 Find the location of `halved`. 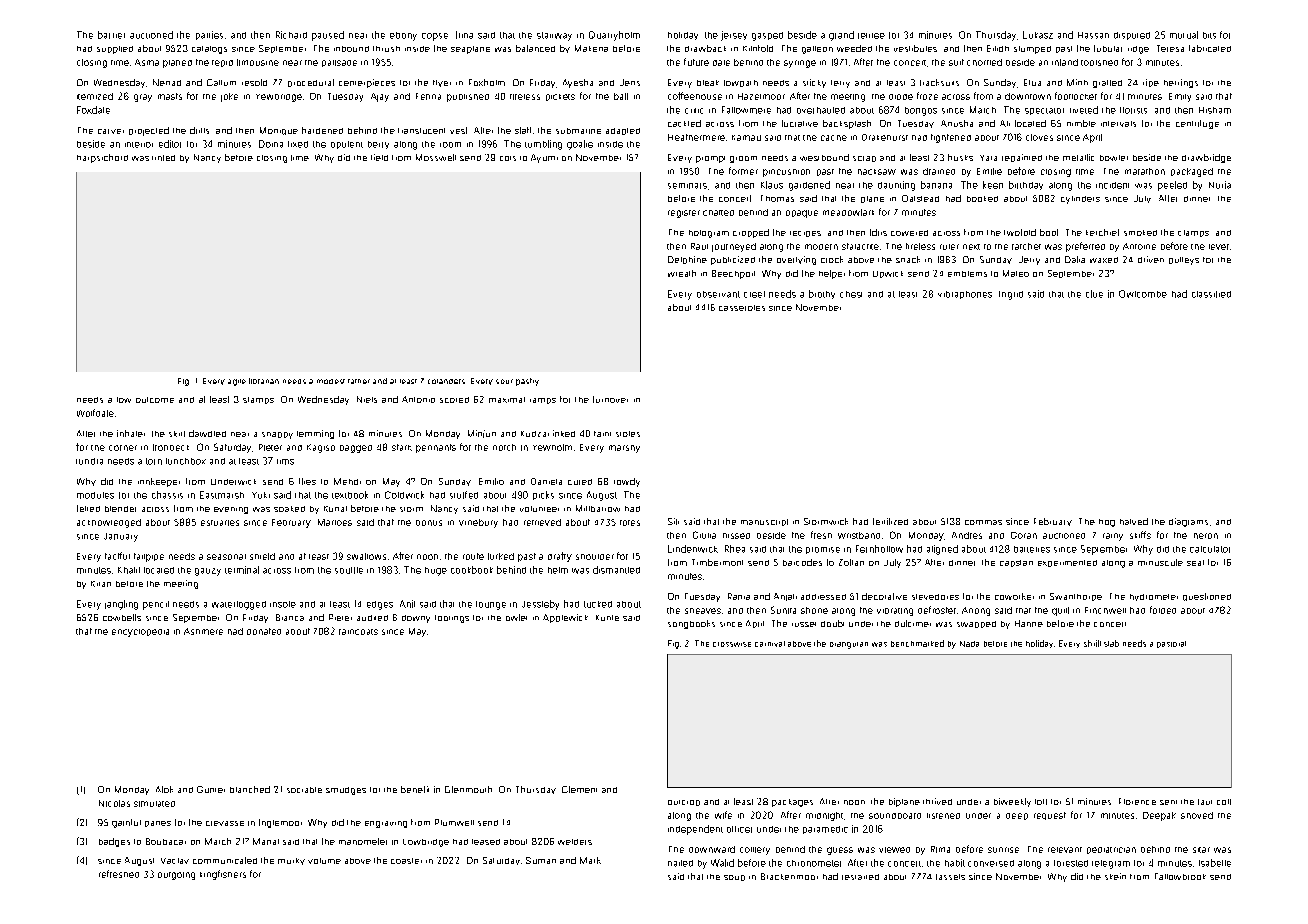

halved is located at coordinates (1134, 521).
